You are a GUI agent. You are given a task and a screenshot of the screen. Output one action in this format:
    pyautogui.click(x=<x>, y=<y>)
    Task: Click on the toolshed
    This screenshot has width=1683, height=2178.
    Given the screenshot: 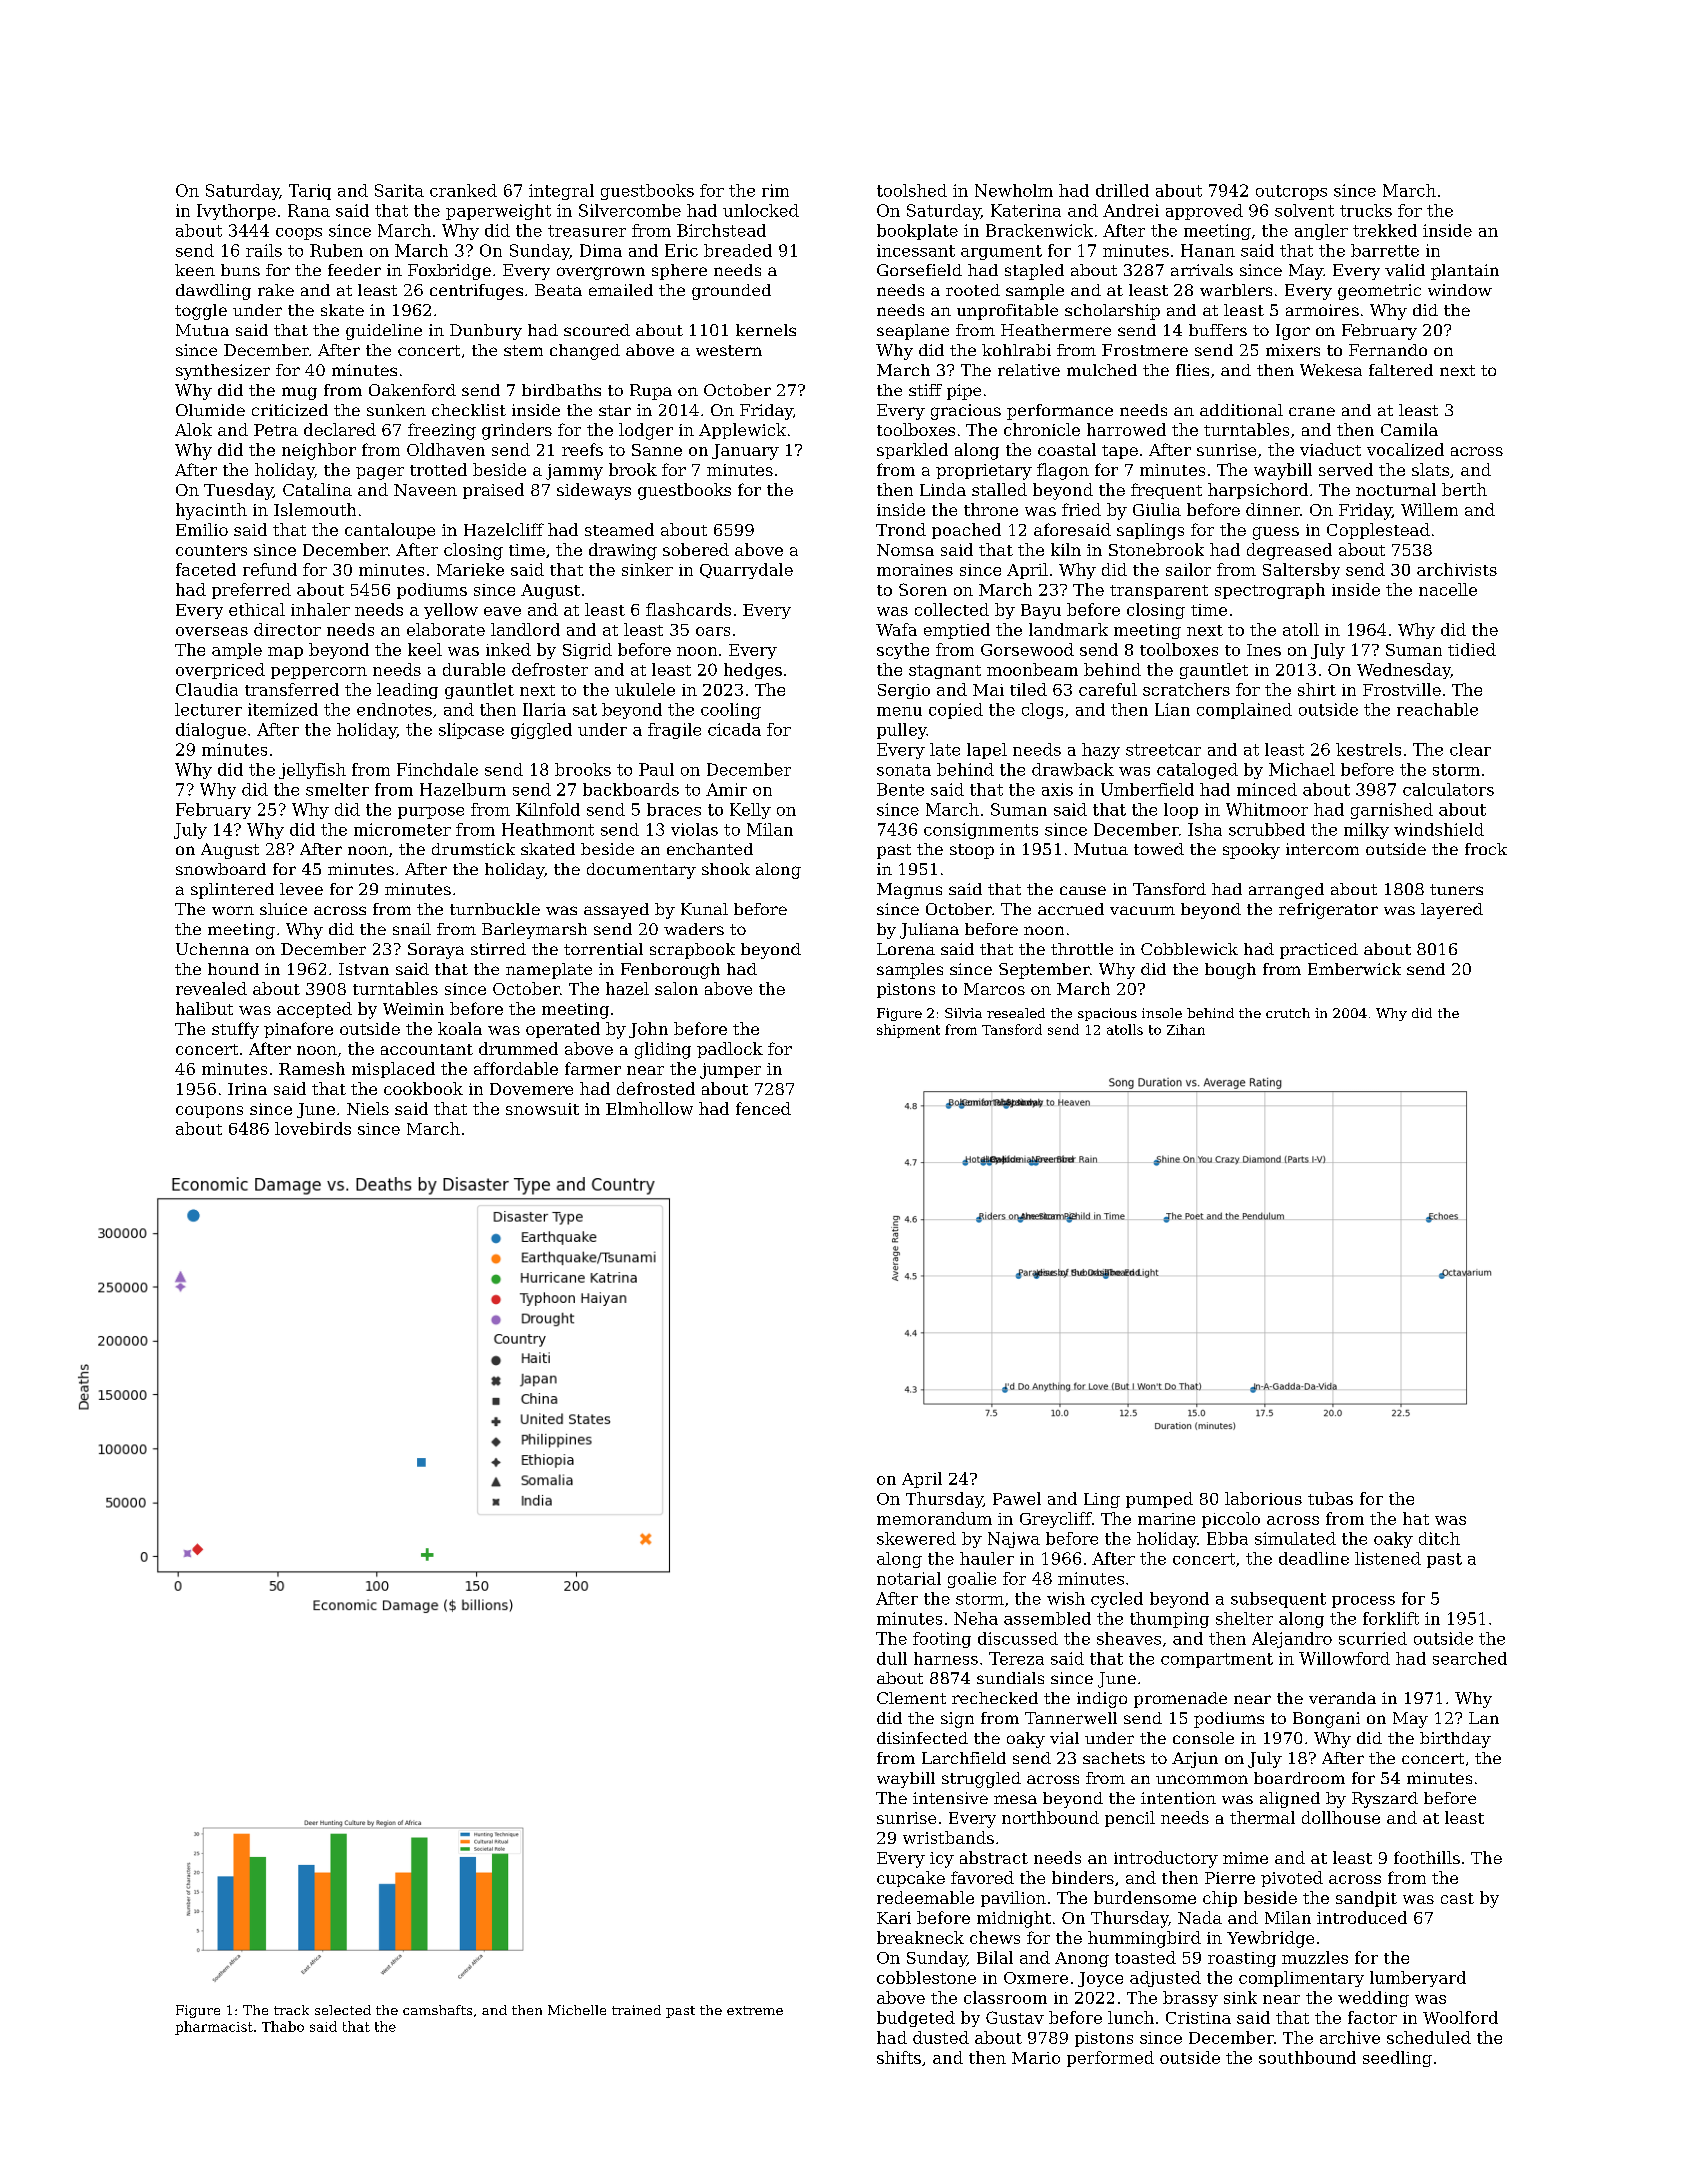 What is the action you would take?
    pyautogui.click(x=912, y=190)
